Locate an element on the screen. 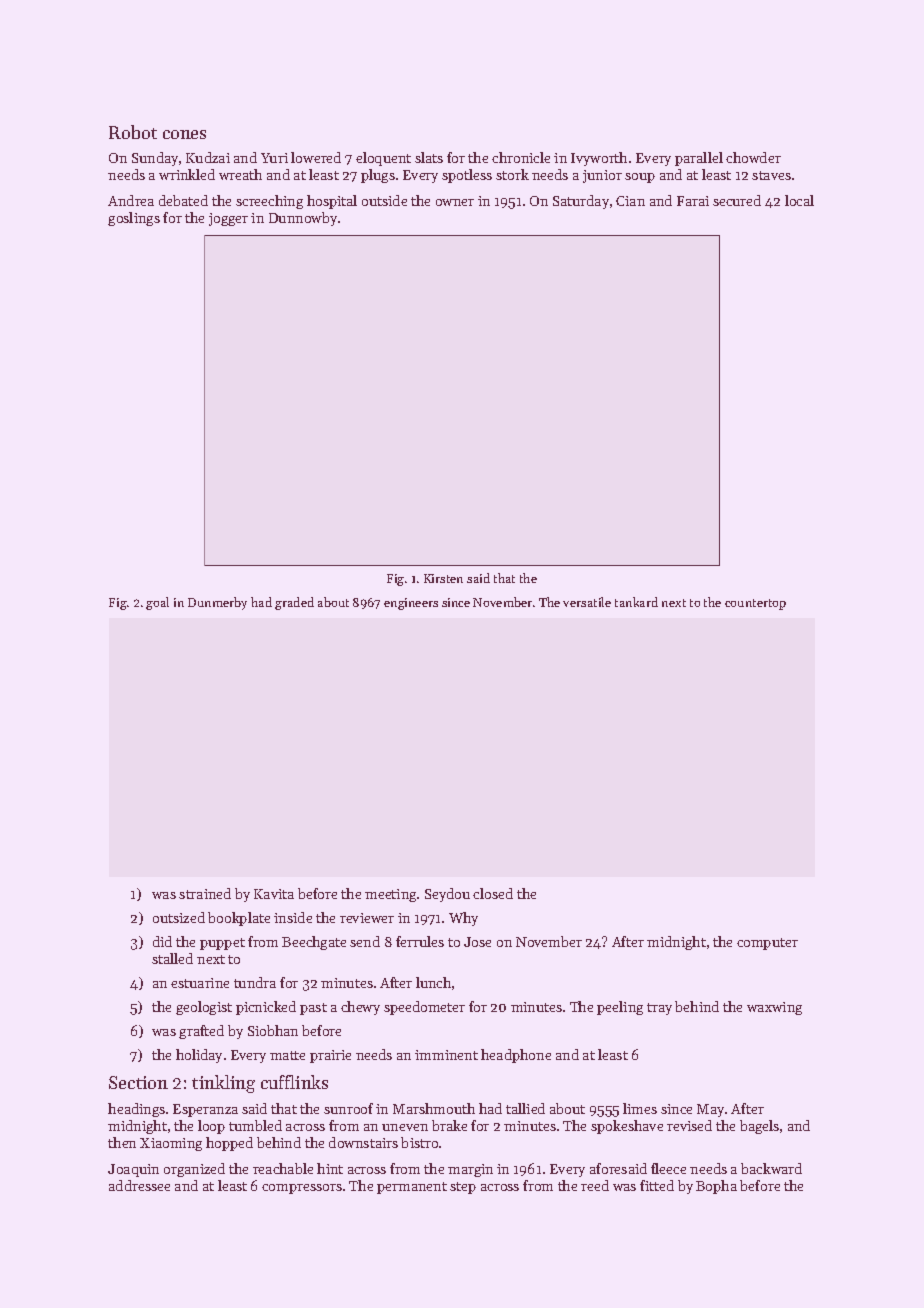 This screenshot has width=924, height=1308. countertop is located at coordinates (755, 604).
